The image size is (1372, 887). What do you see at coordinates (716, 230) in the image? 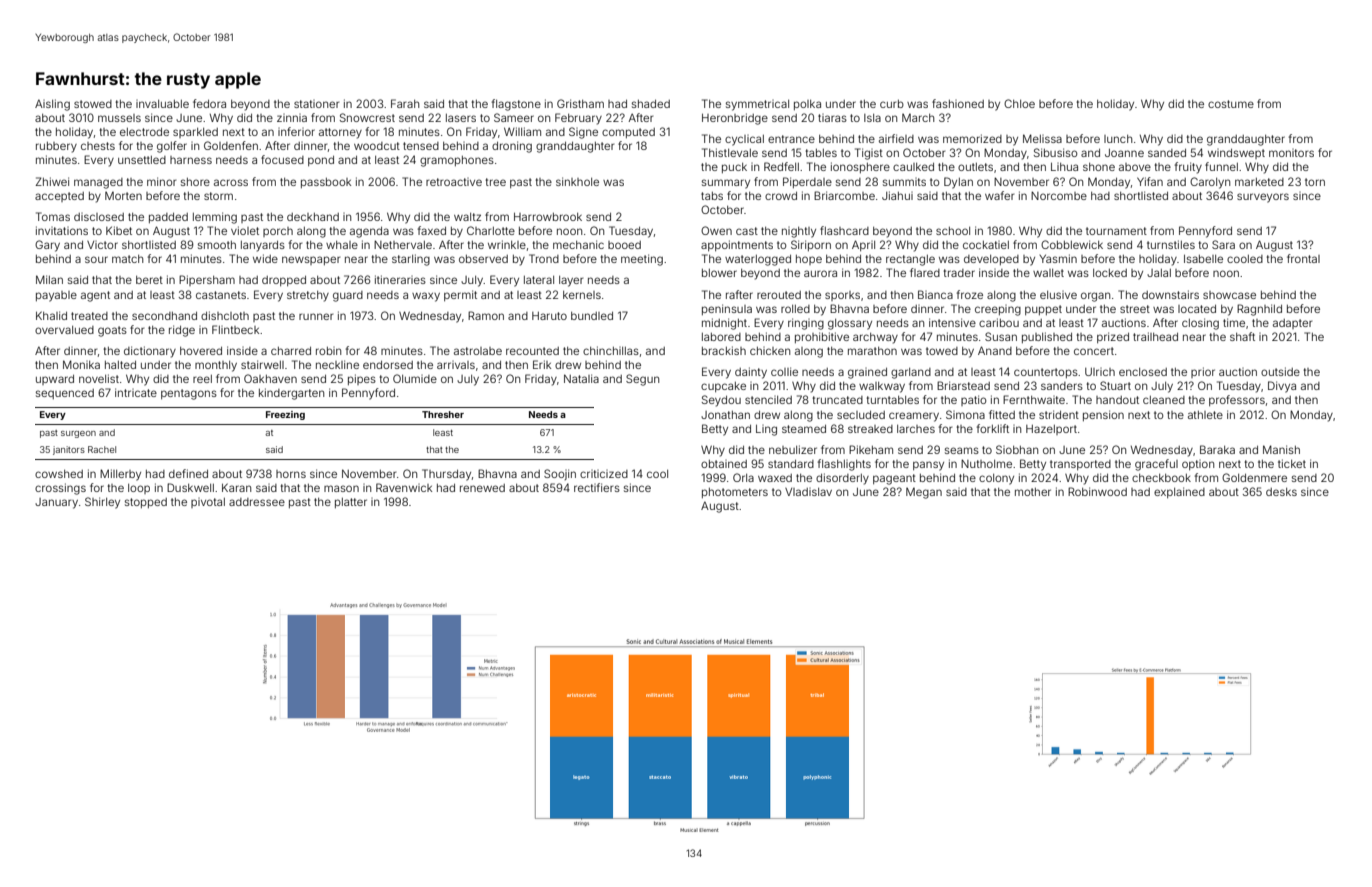
I see `Owen` at bounding box center [716, 230].
